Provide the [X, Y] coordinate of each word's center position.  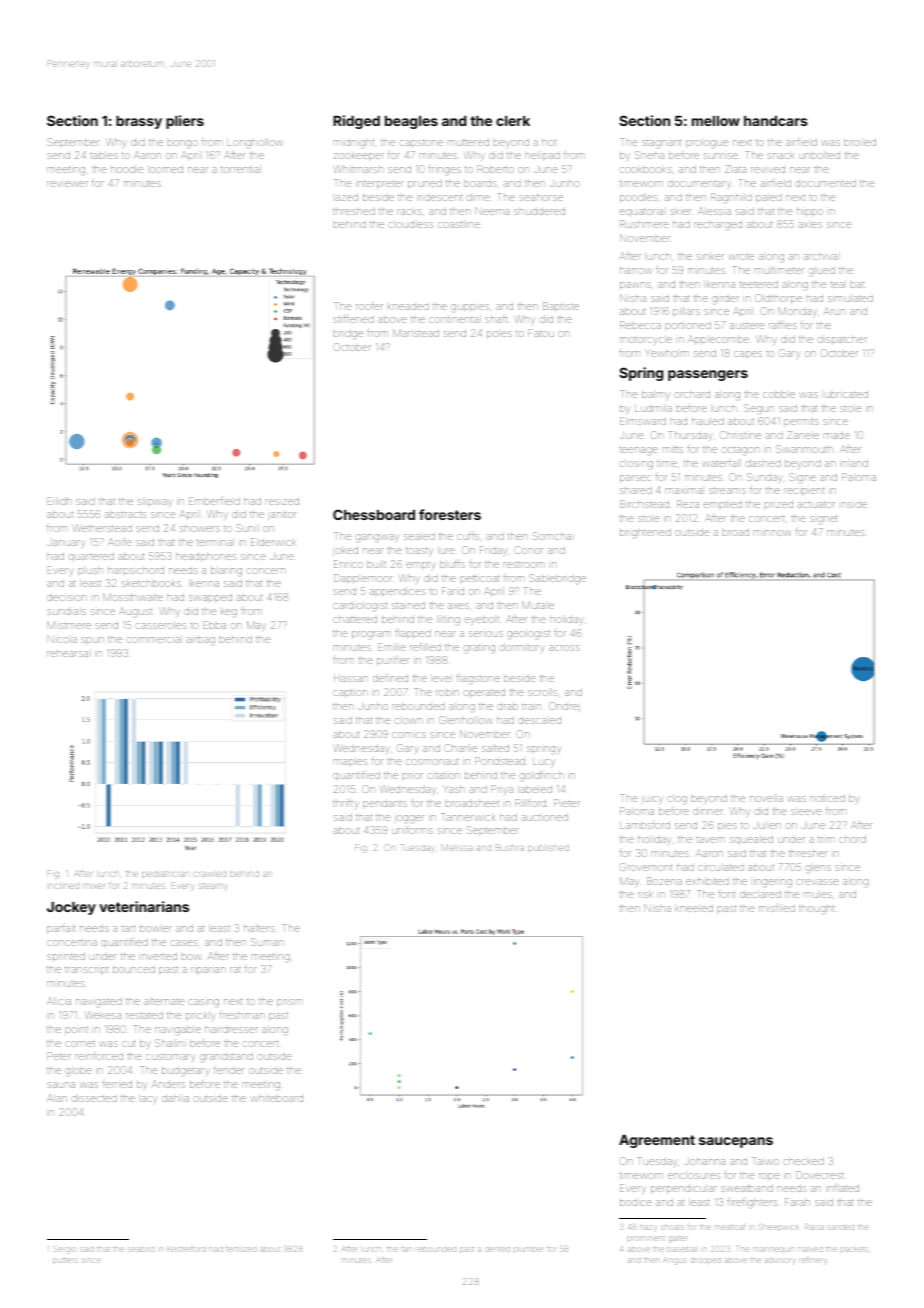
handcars [776, 121]
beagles [411, 122]
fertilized [241, 1249]
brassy [139, 122]
